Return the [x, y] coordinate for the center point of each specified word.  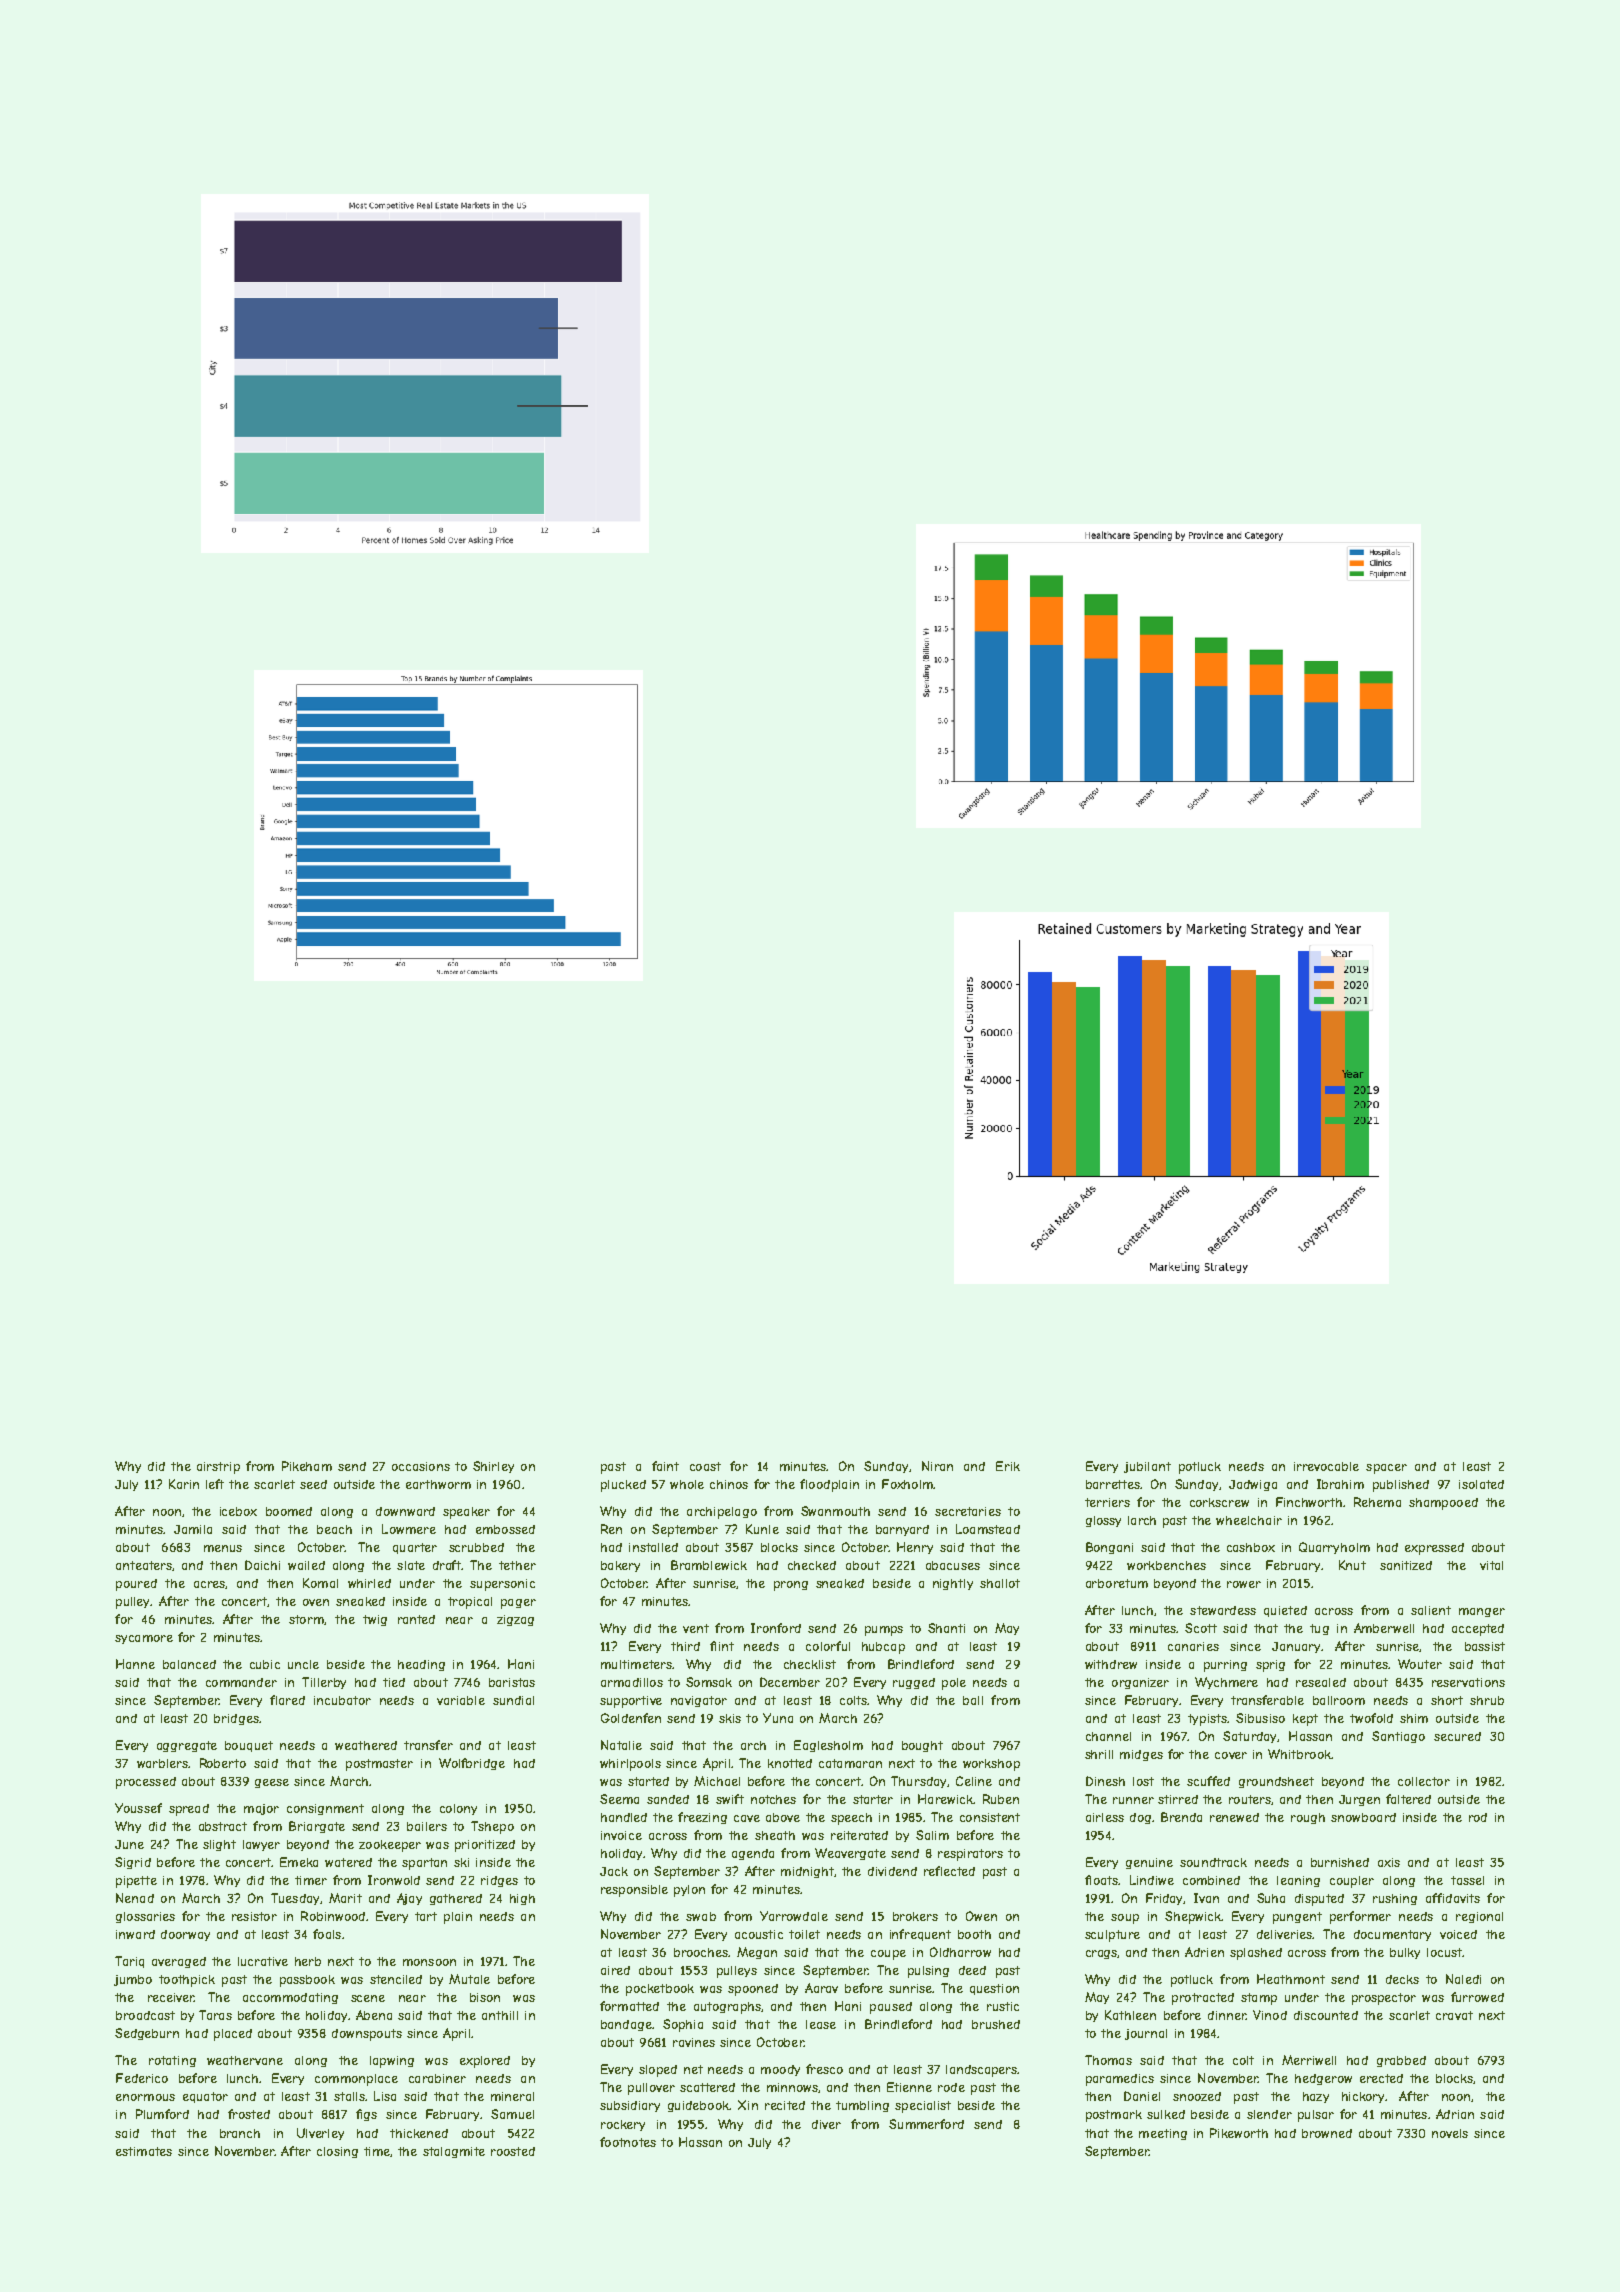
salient [1431, 1610]
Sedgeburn [147, 2034]
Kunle [762, 1529]
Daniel [1142, 2096]
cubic [265, 1664]
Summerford [926, 2124]
